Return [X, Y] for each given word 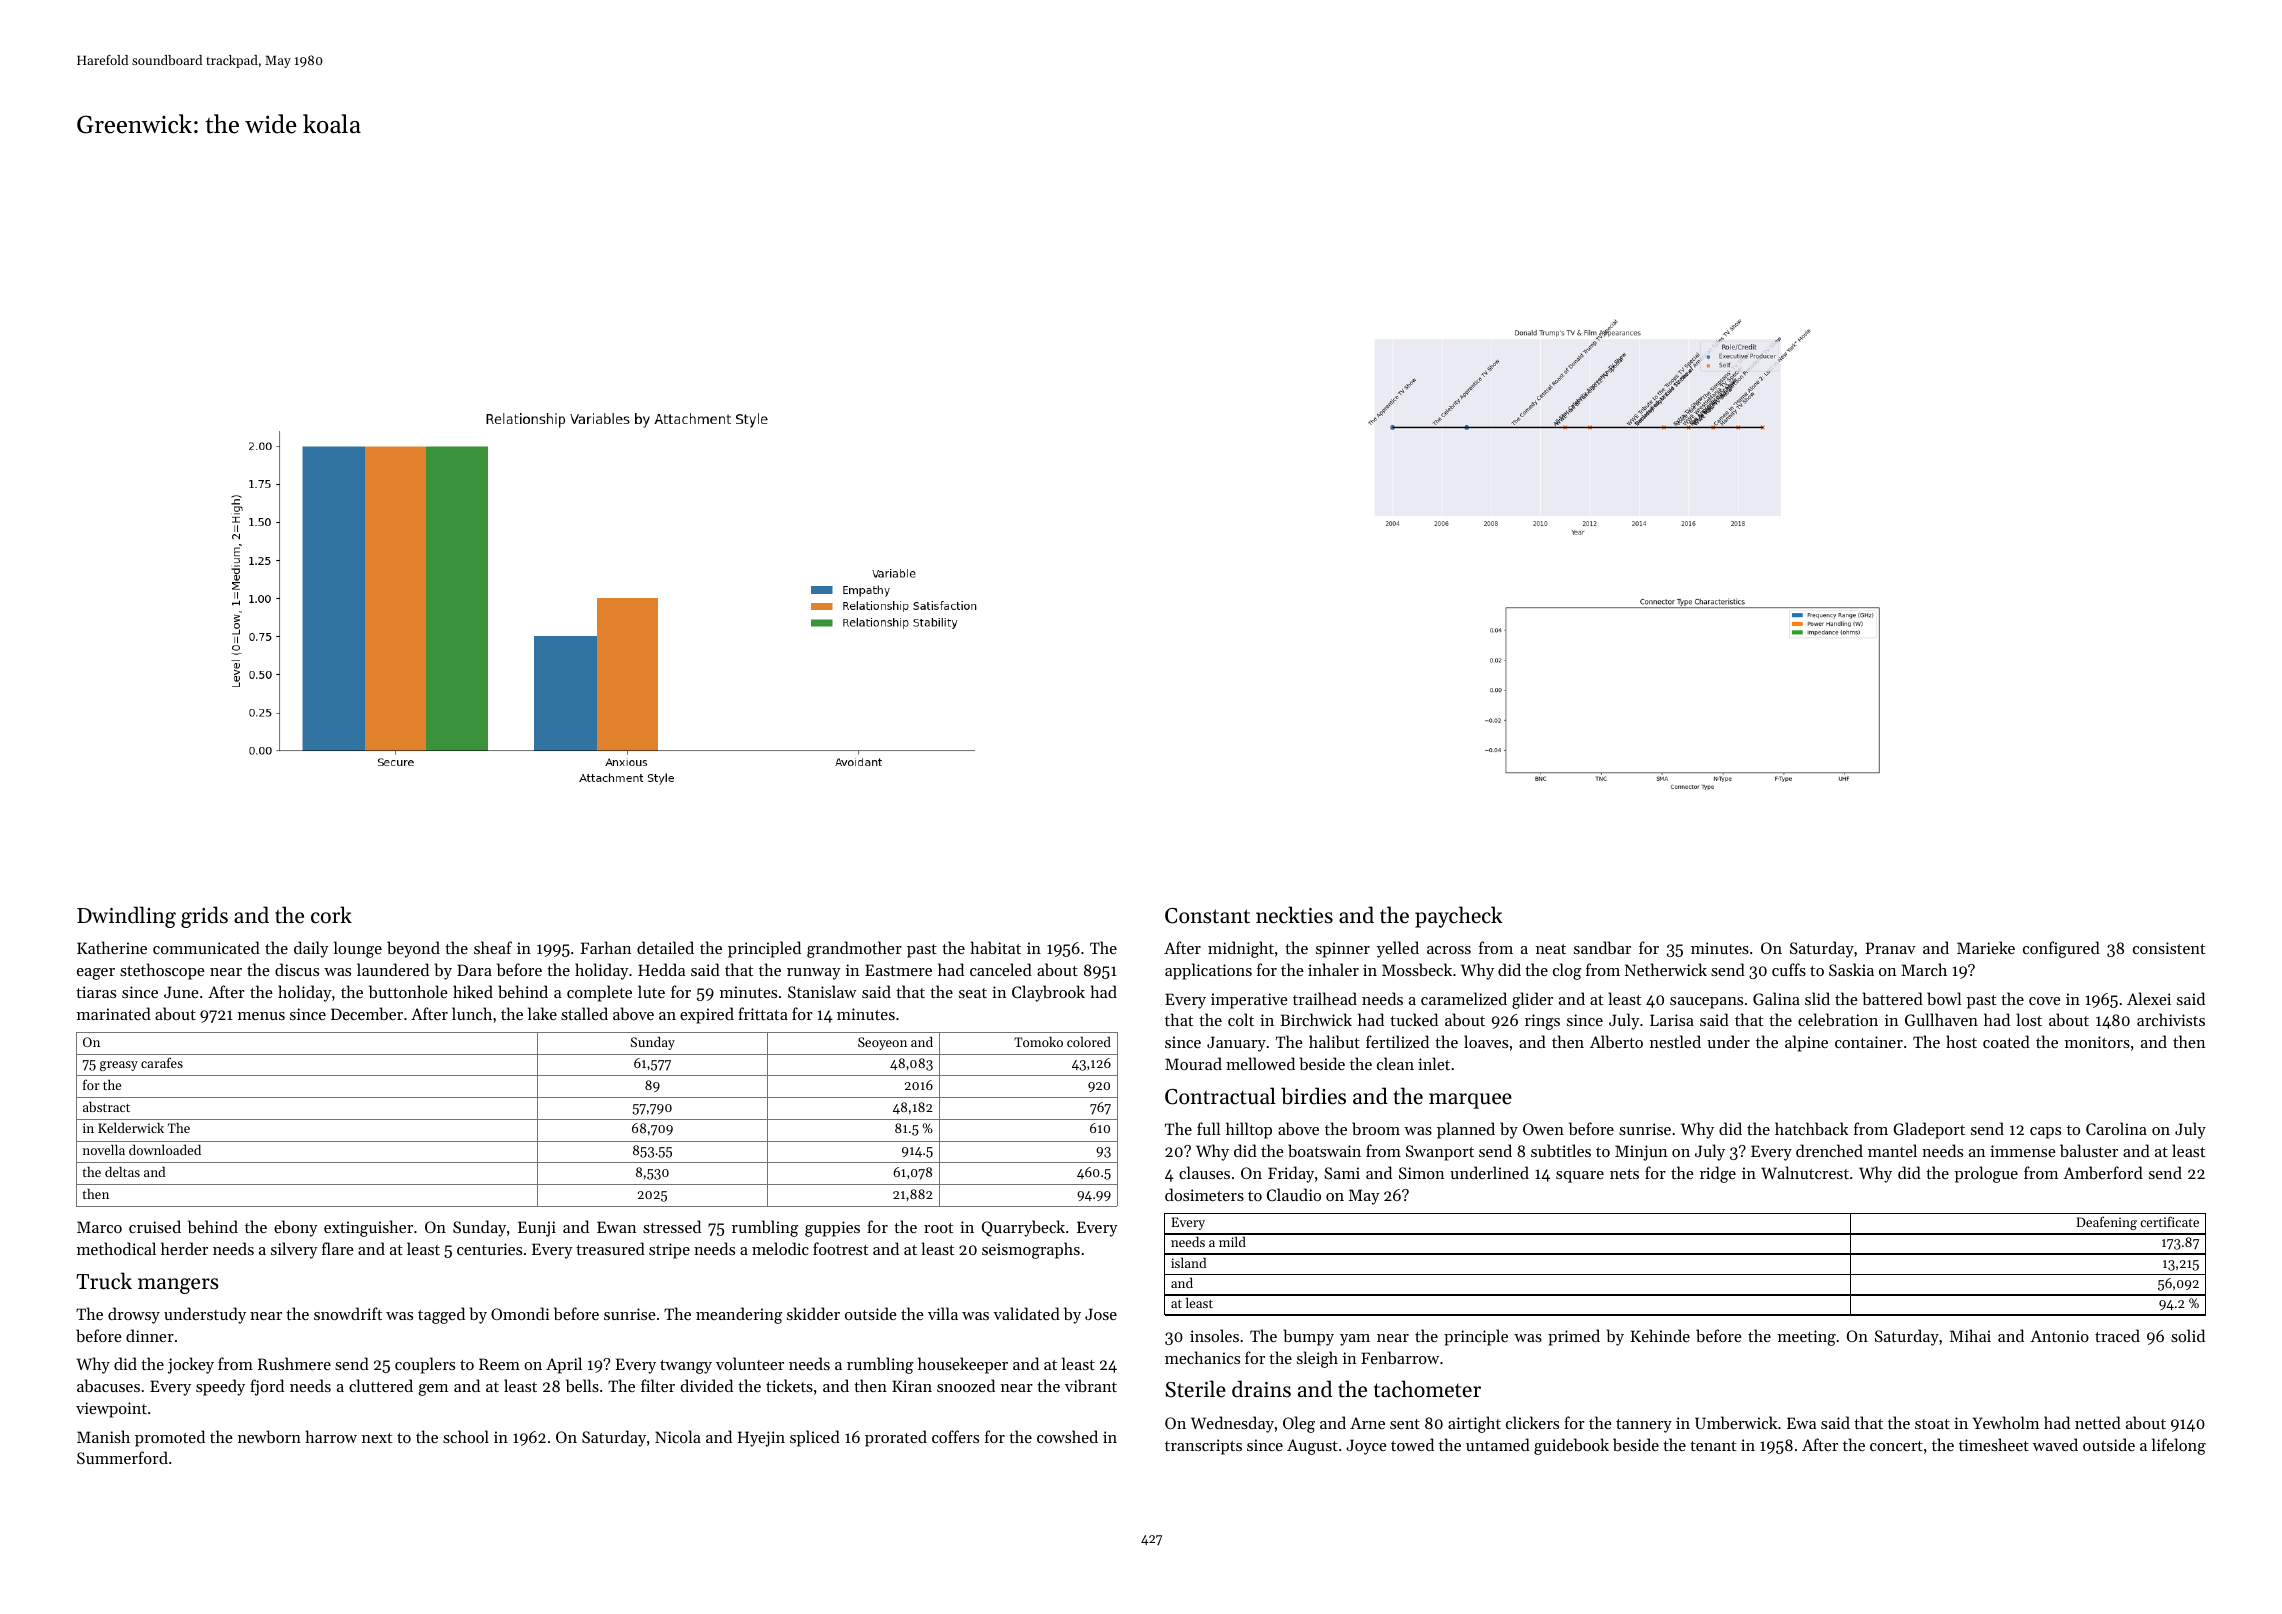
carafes [162, 1062]
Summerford [122, 1457]
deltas [122, 1171]
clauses [1204, 1172]
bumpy [1308, 1337]
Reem [499, 1364]
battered [1892, 998]
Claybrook [1048, 993]
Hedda [661, 969]
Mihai [1970, 1335]
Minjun [1641, 1153]
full [1208, 1128]
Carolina [2116, 1128]
